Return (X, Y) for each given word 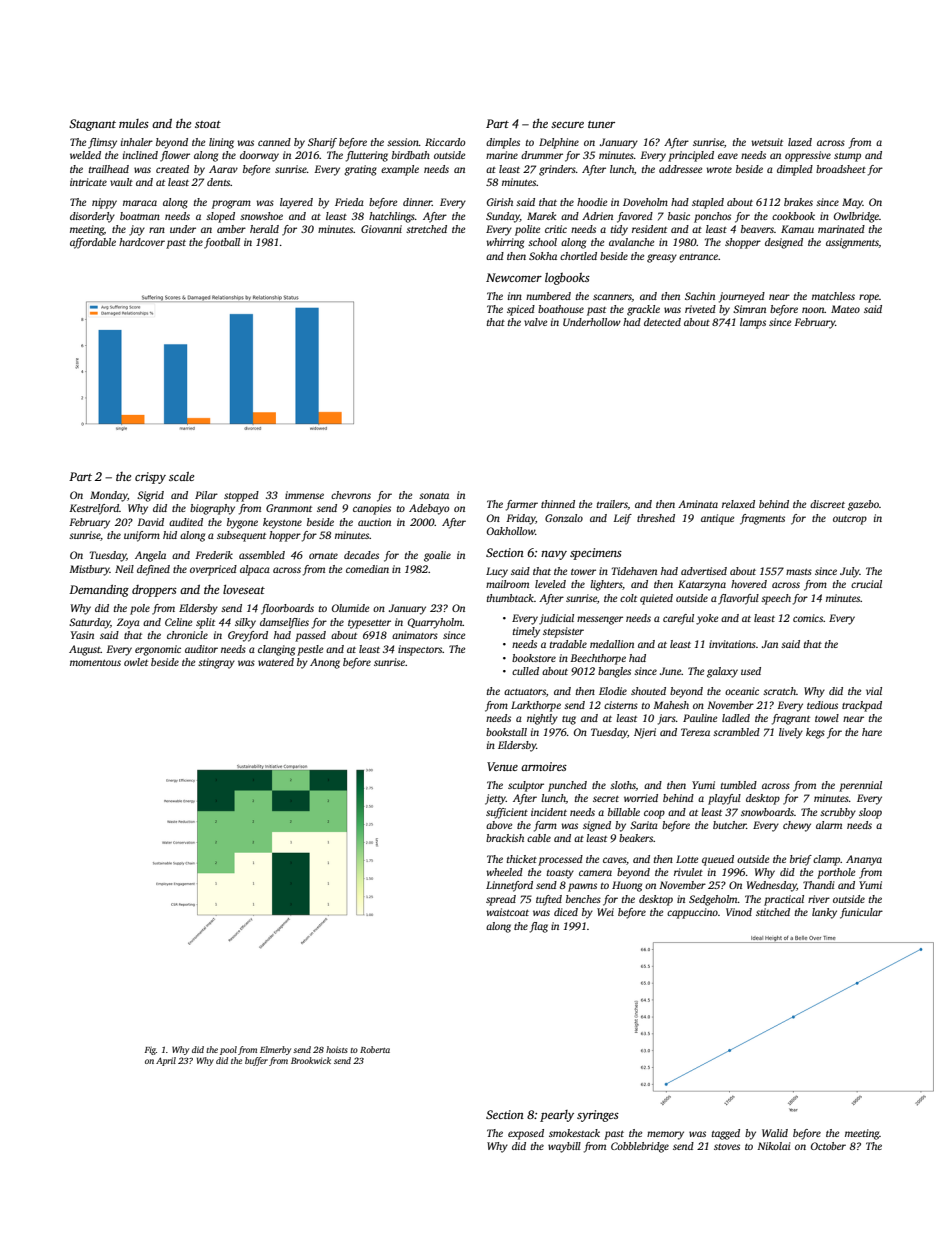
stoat (208, 124)
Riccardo (445, 142)
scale (181, 476)
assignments (852, 243)
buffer (256, 1061)
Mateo (845, 309)
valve (535, 322)
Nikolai (774, 1146)
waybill (564, 1147)
